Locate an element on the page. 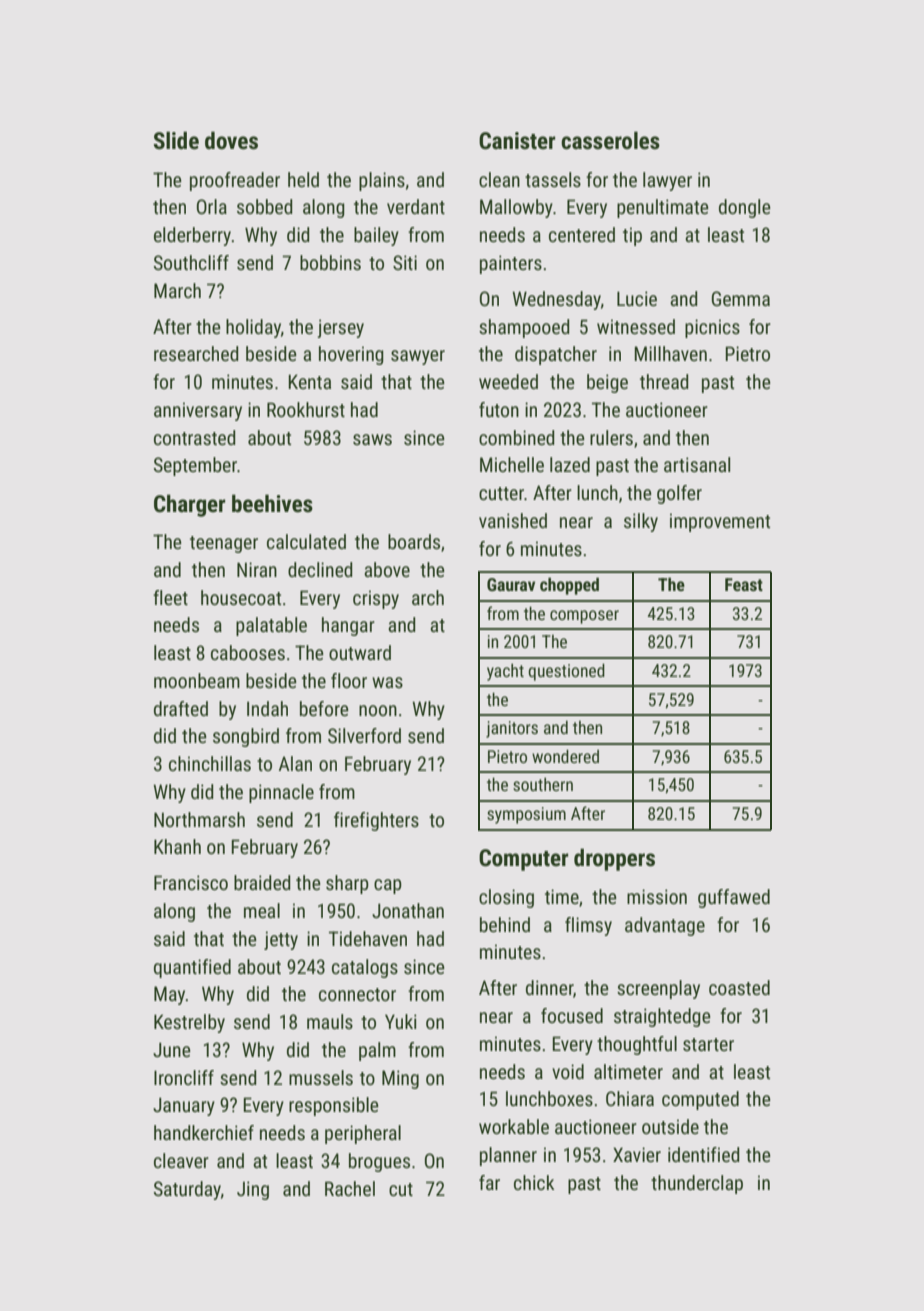  Canister is located at coordinates (517, 141).
